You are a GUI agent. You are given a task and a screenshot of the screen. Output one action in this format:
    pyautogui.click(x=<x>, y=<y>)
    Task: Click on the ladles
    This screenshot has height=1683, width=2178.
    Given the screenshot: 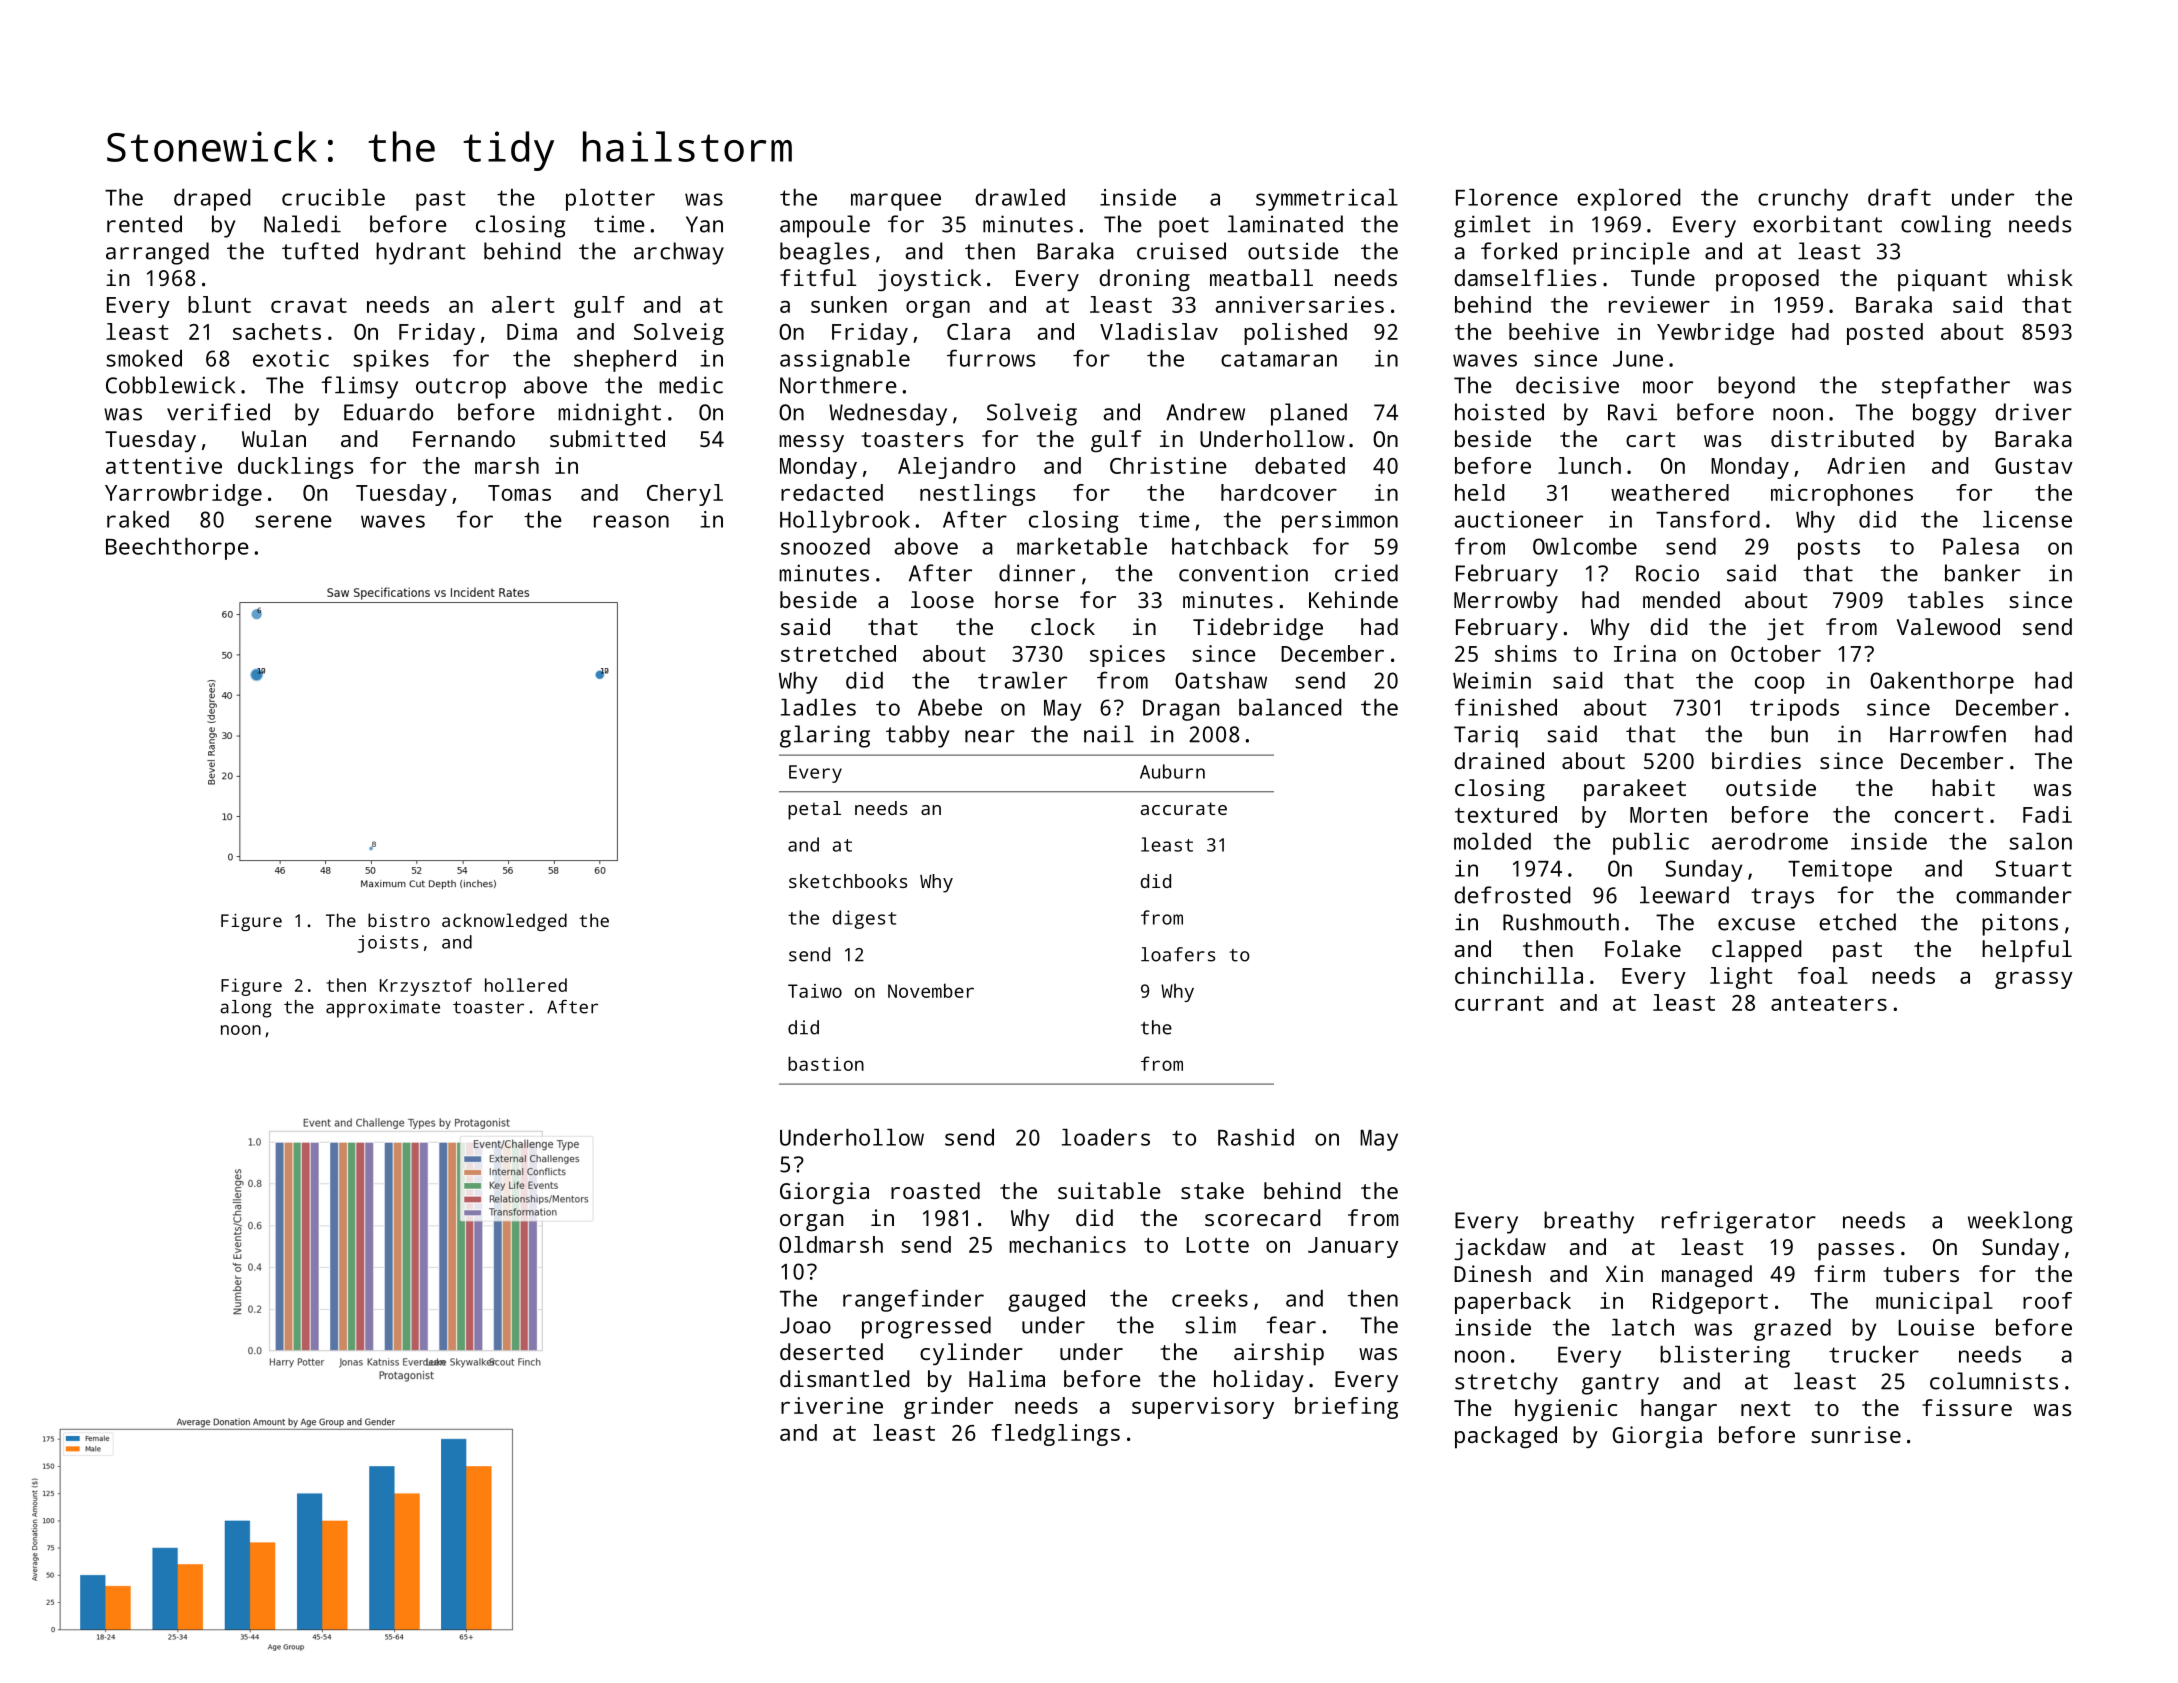 What is the action you would take?
    pyautogui.click(x=818, y=707)
